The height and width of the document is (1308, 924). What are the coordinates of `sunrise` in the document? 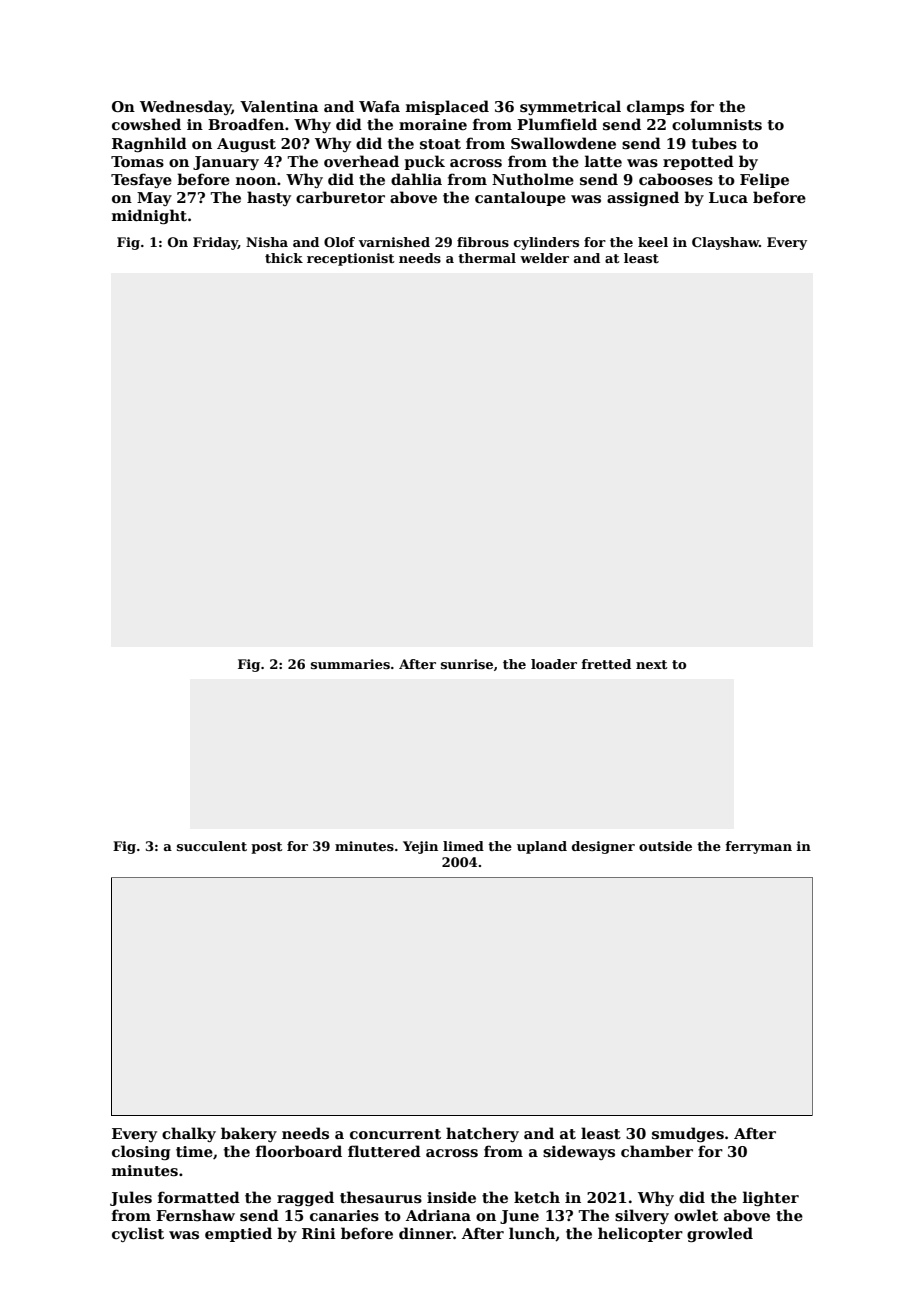 It's located at (467, 664).
